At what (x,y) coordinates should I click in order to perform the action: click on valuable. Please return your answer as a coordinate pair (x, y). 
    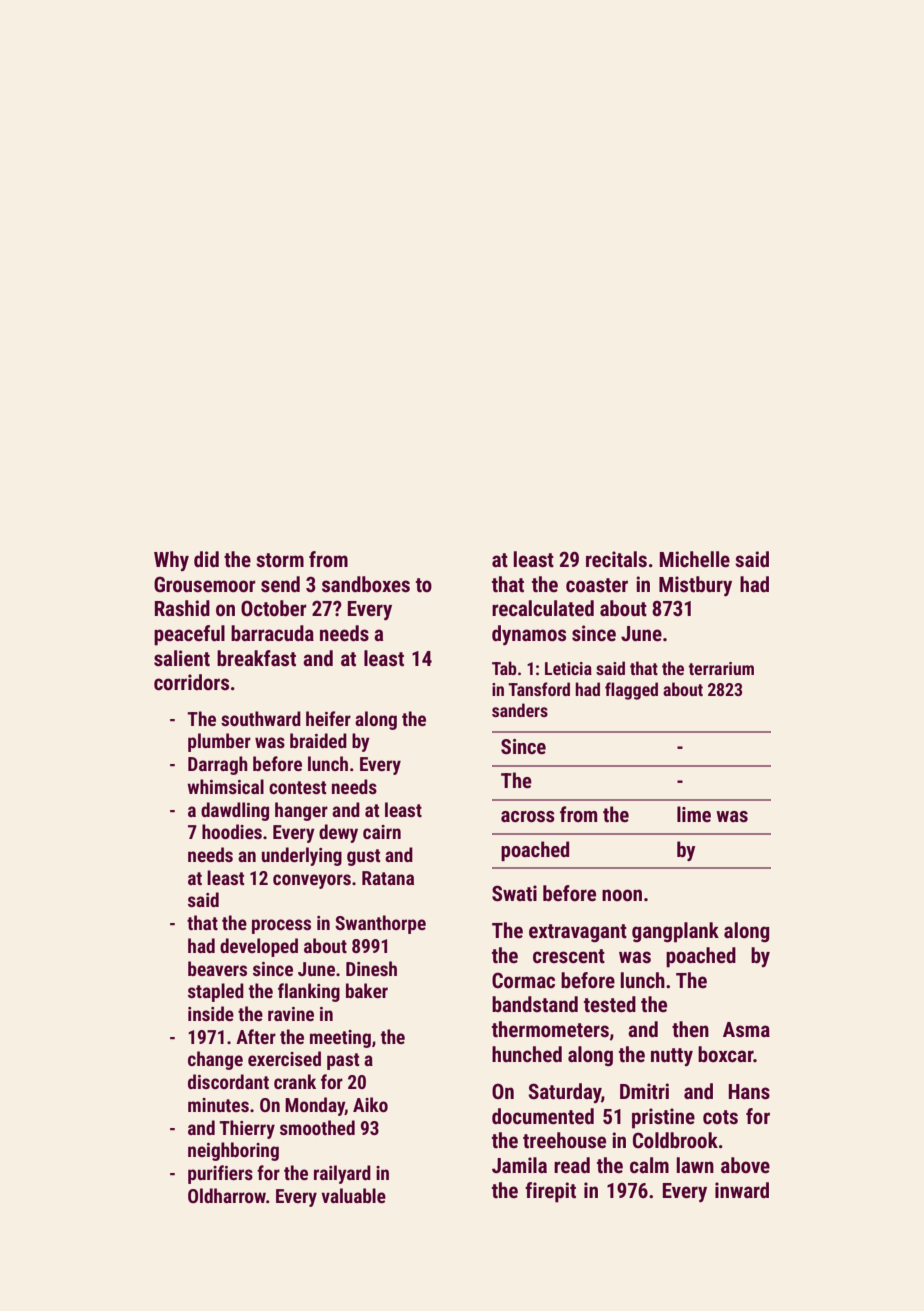
    Looking at the image, I should click on (353, 1195).
